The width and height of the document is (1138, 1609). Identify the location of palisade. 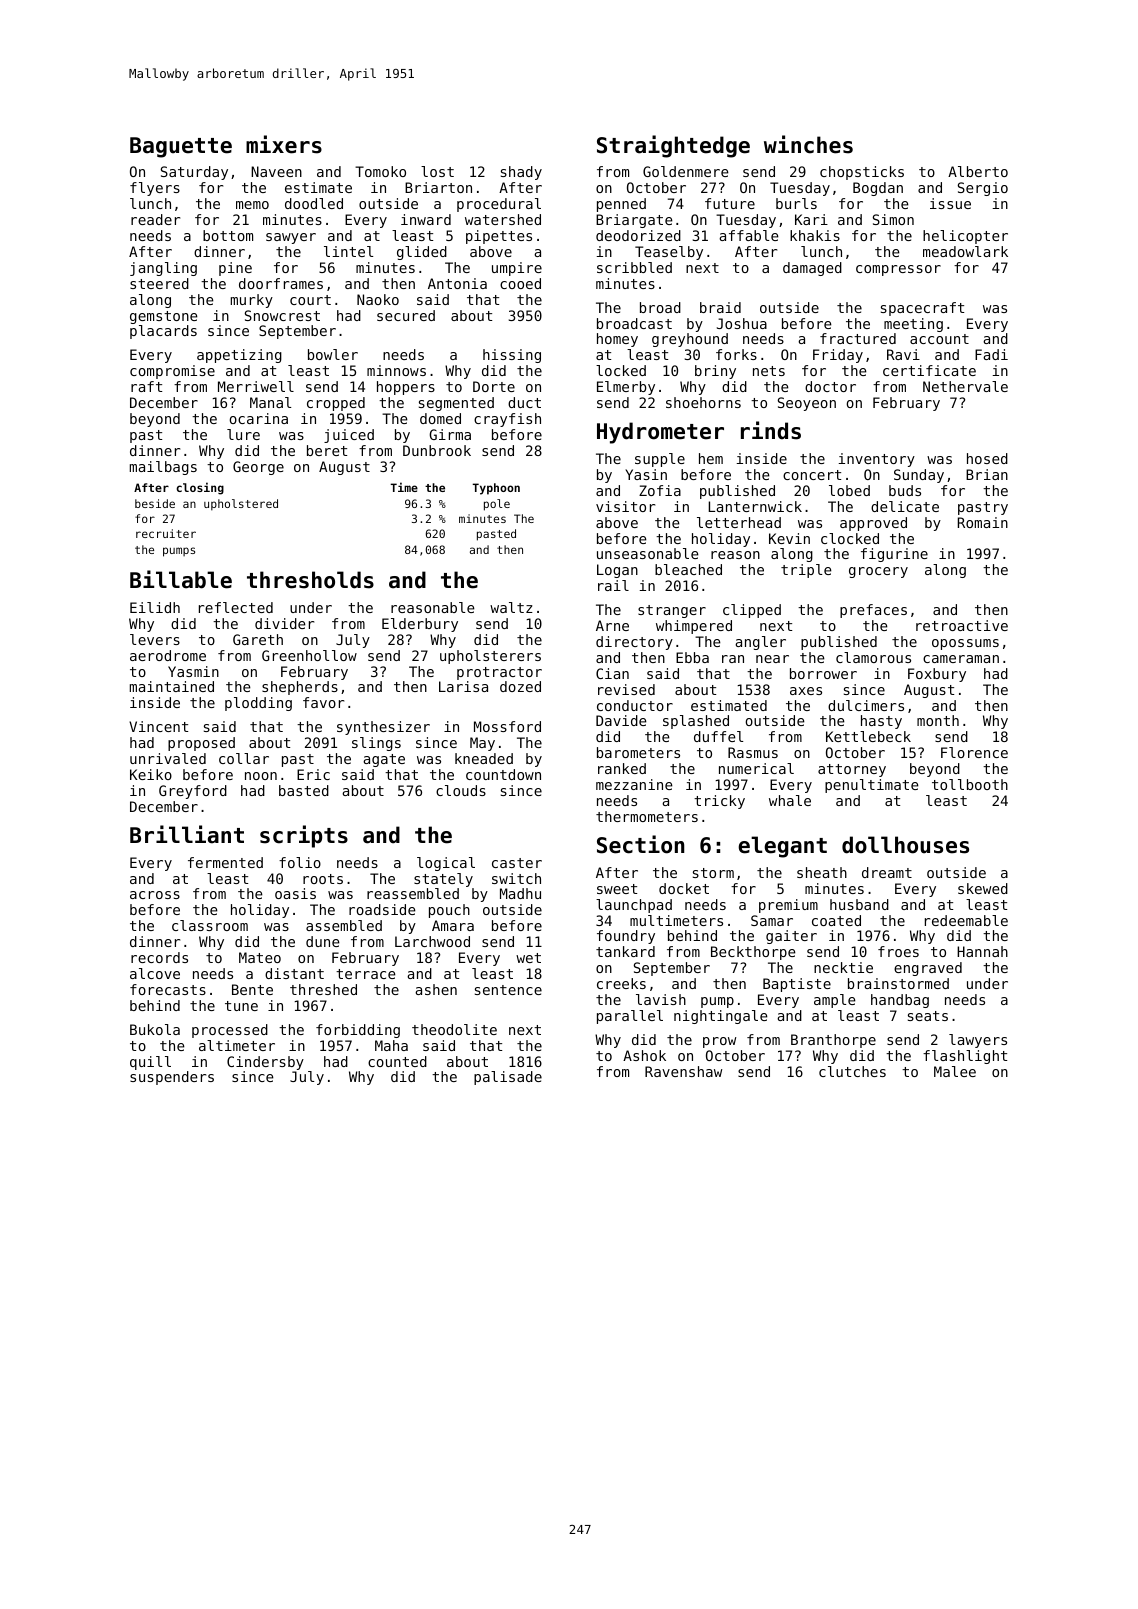
(508, 1078).
